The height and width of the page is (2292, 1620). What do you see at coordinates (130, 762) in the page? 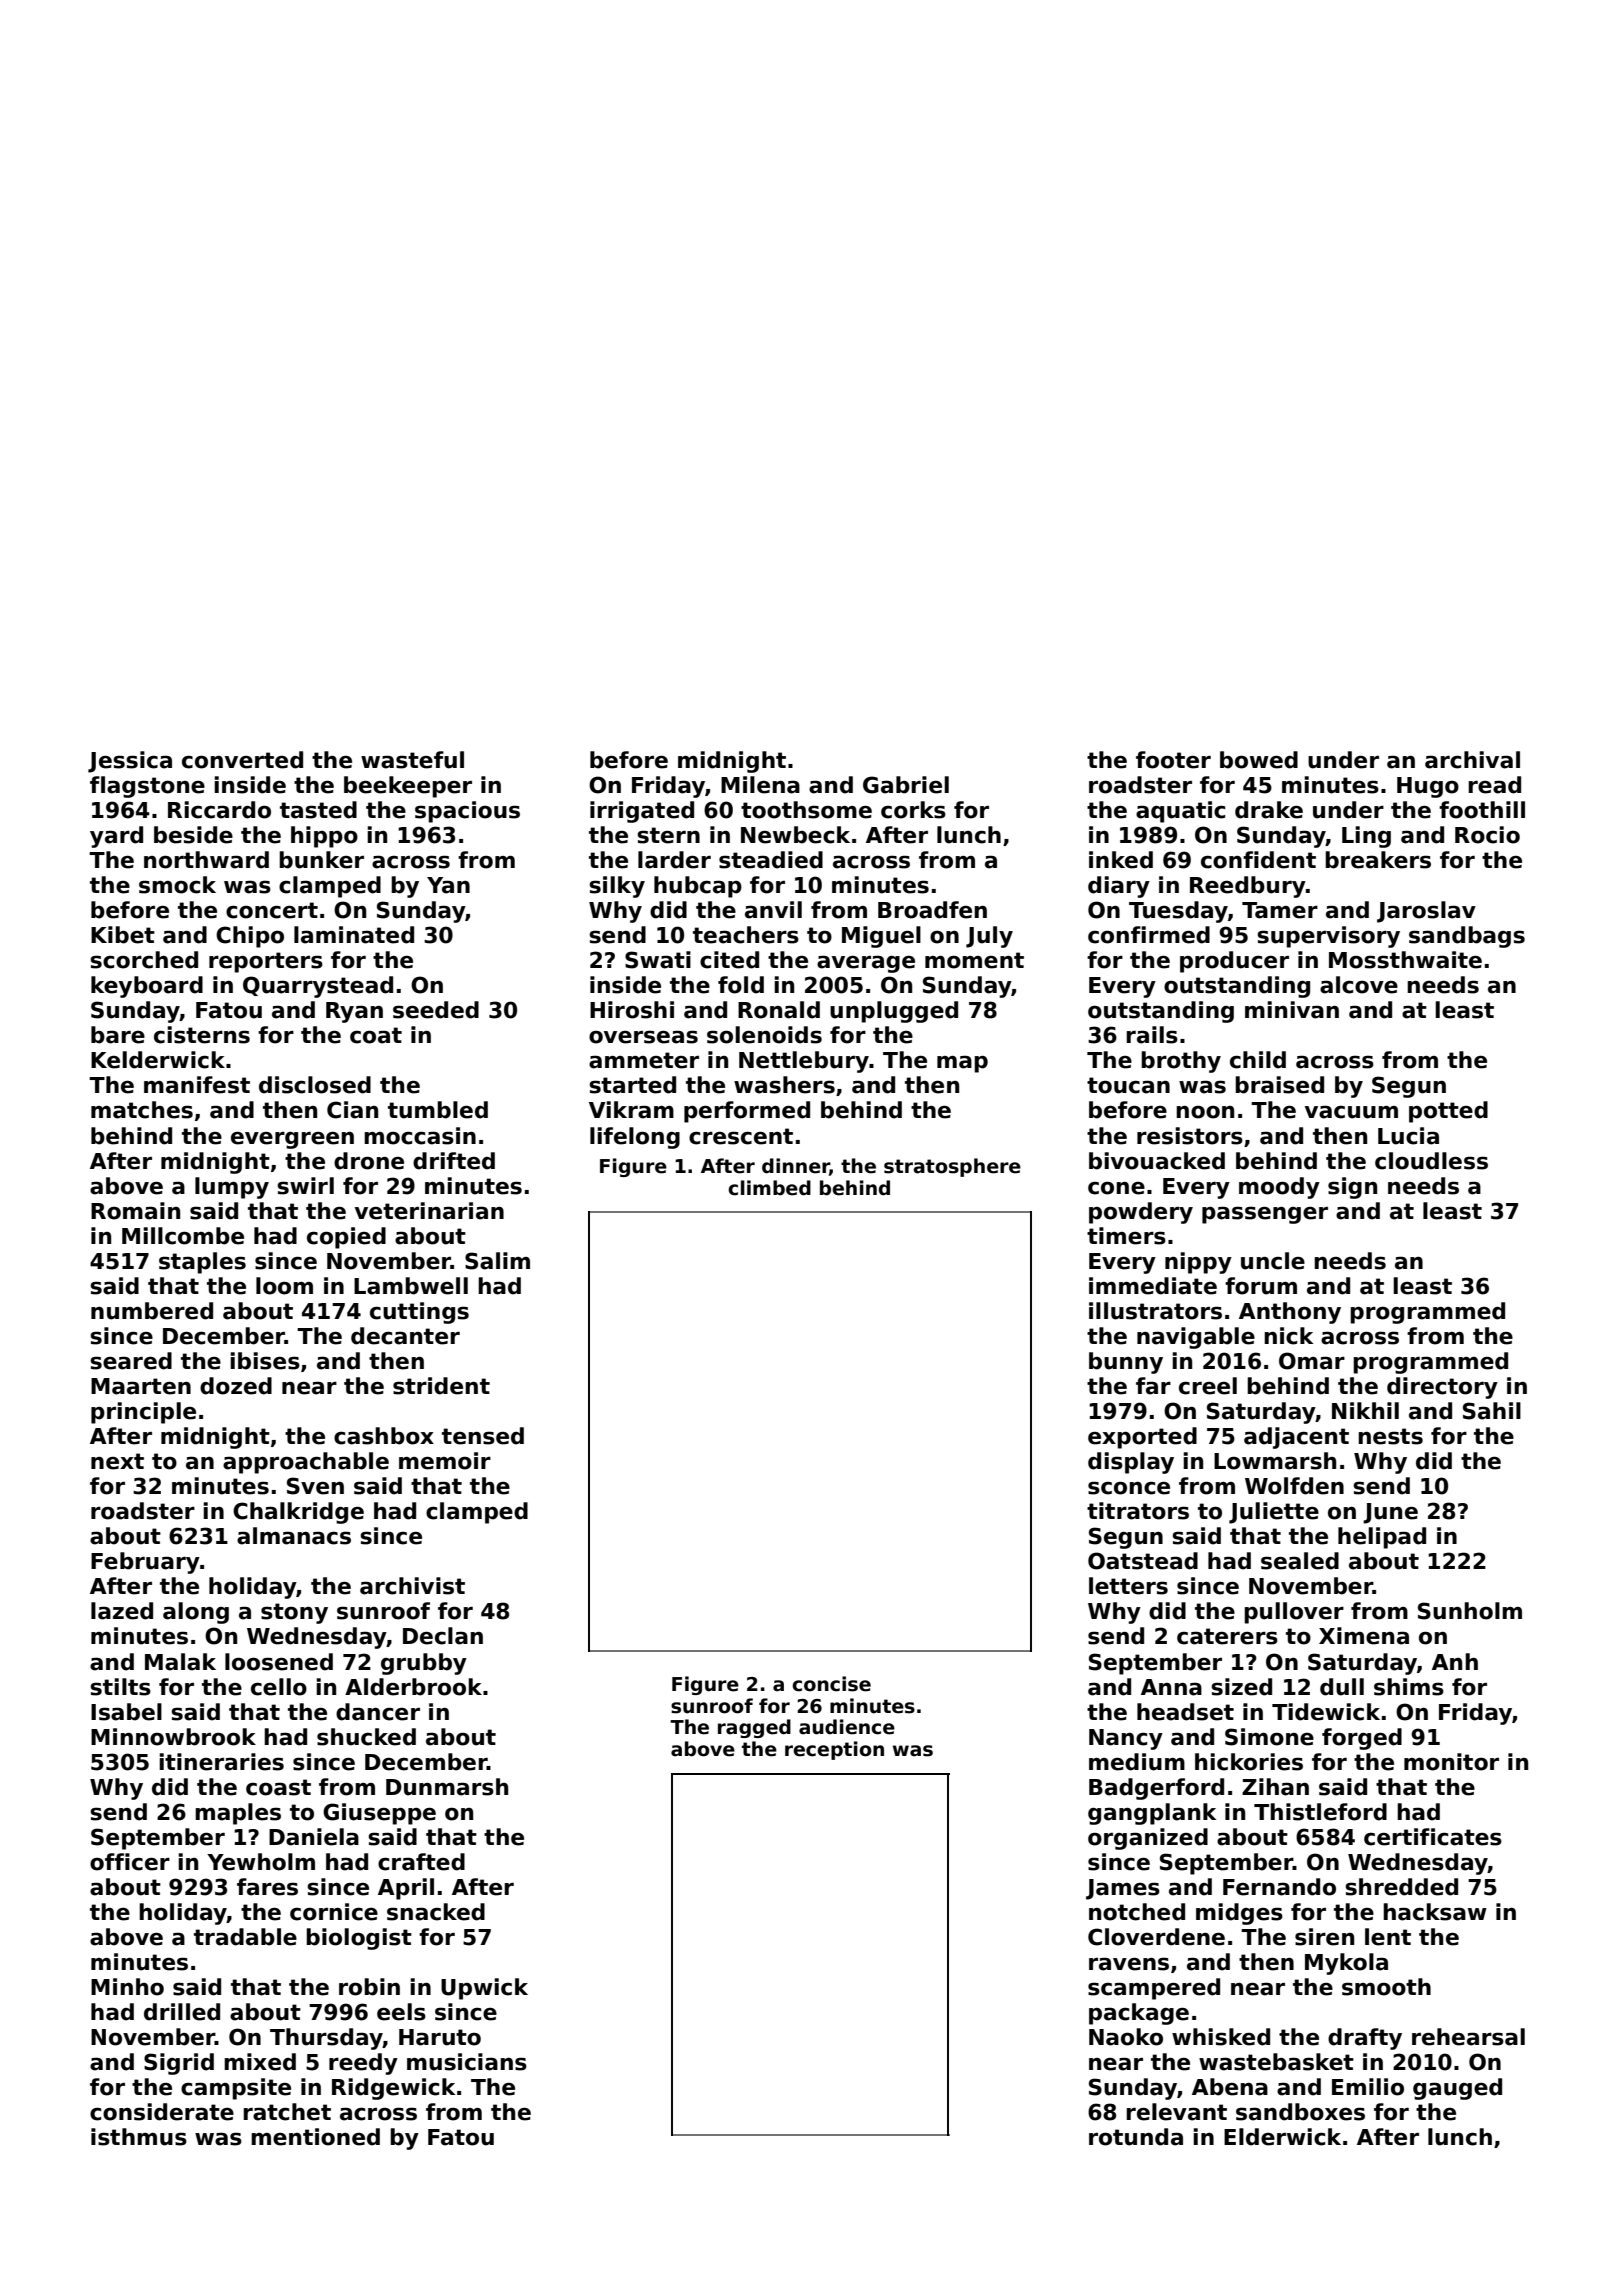
I see `Jessica` at bounding box center [130, 762].
